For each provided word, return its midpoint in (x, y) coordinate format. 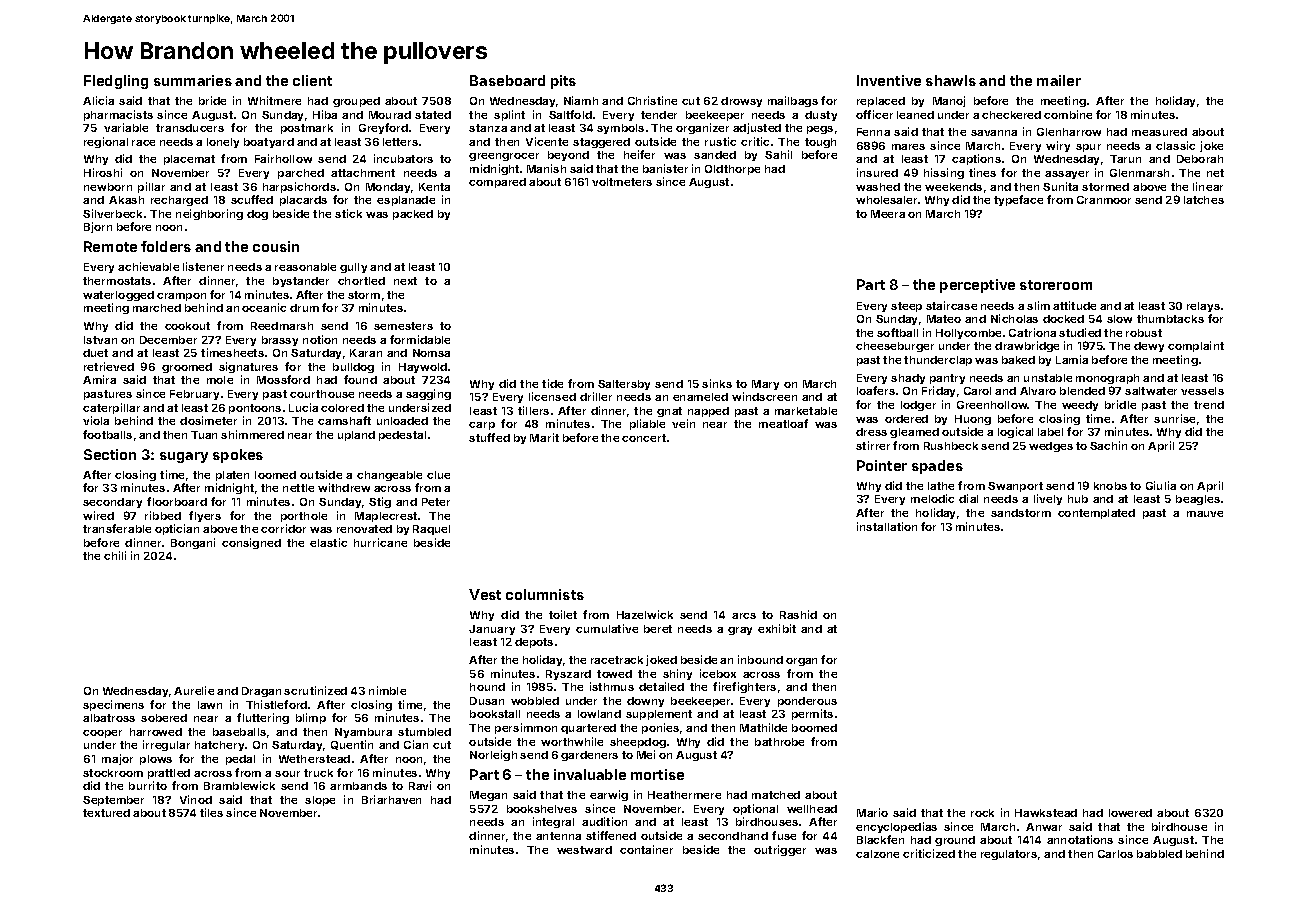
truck (318, 773)
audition (604, 821)
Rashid (798, 614)
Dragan (261, 692)
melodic (932, 498)
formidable (420, 339)
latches (1204, 200)
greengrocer (504, 157)
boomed (814, 728)
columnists (545, 594)
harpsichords (299, 187)
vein (683, 423)
